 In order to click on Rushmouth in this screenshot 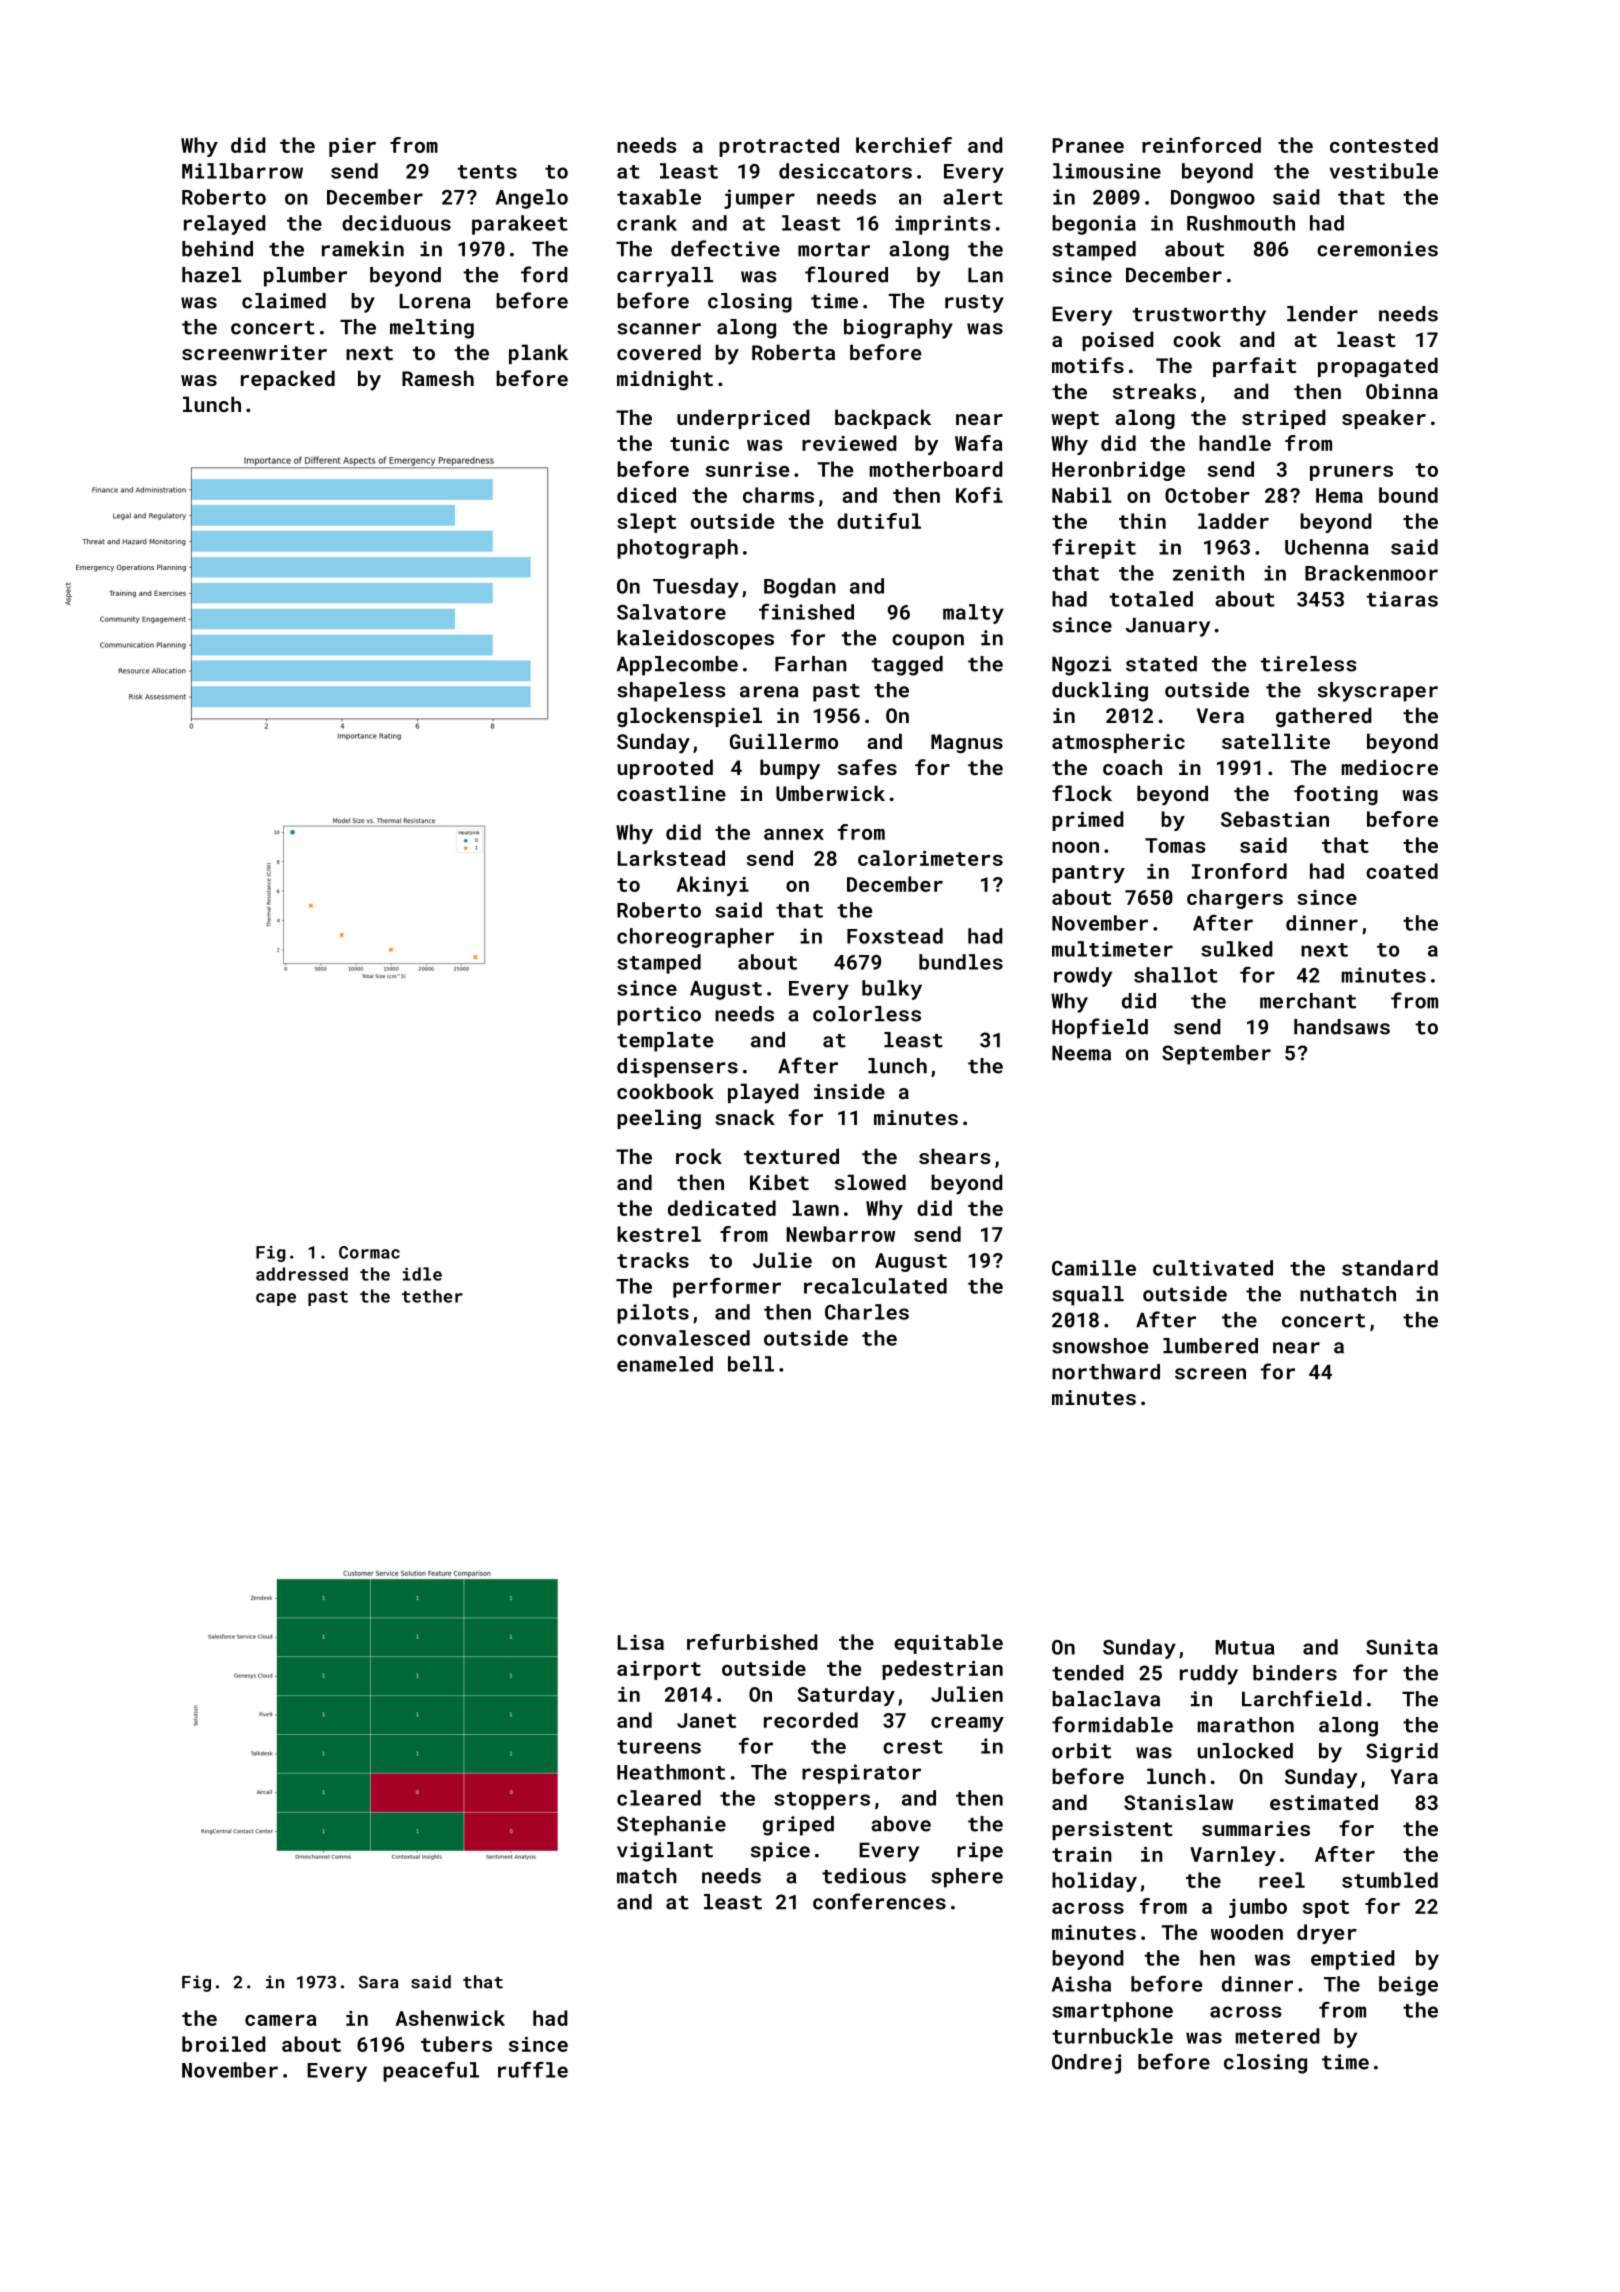, I will do `click(1241, 223)`.
